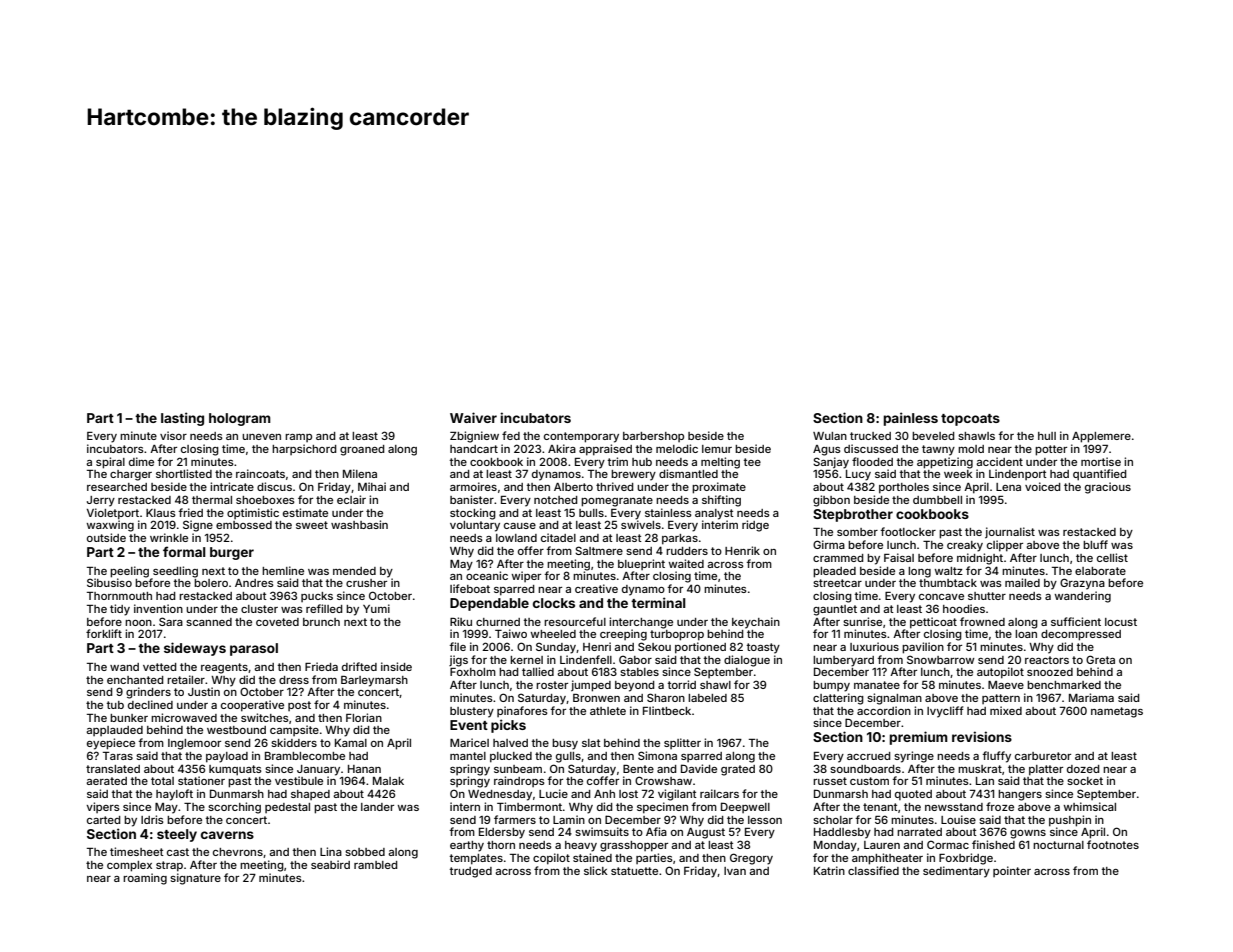 The image size is (1233, 952). Describe the element at coordinates (169, 866) in the screenshot. I see `strap` at that location.
